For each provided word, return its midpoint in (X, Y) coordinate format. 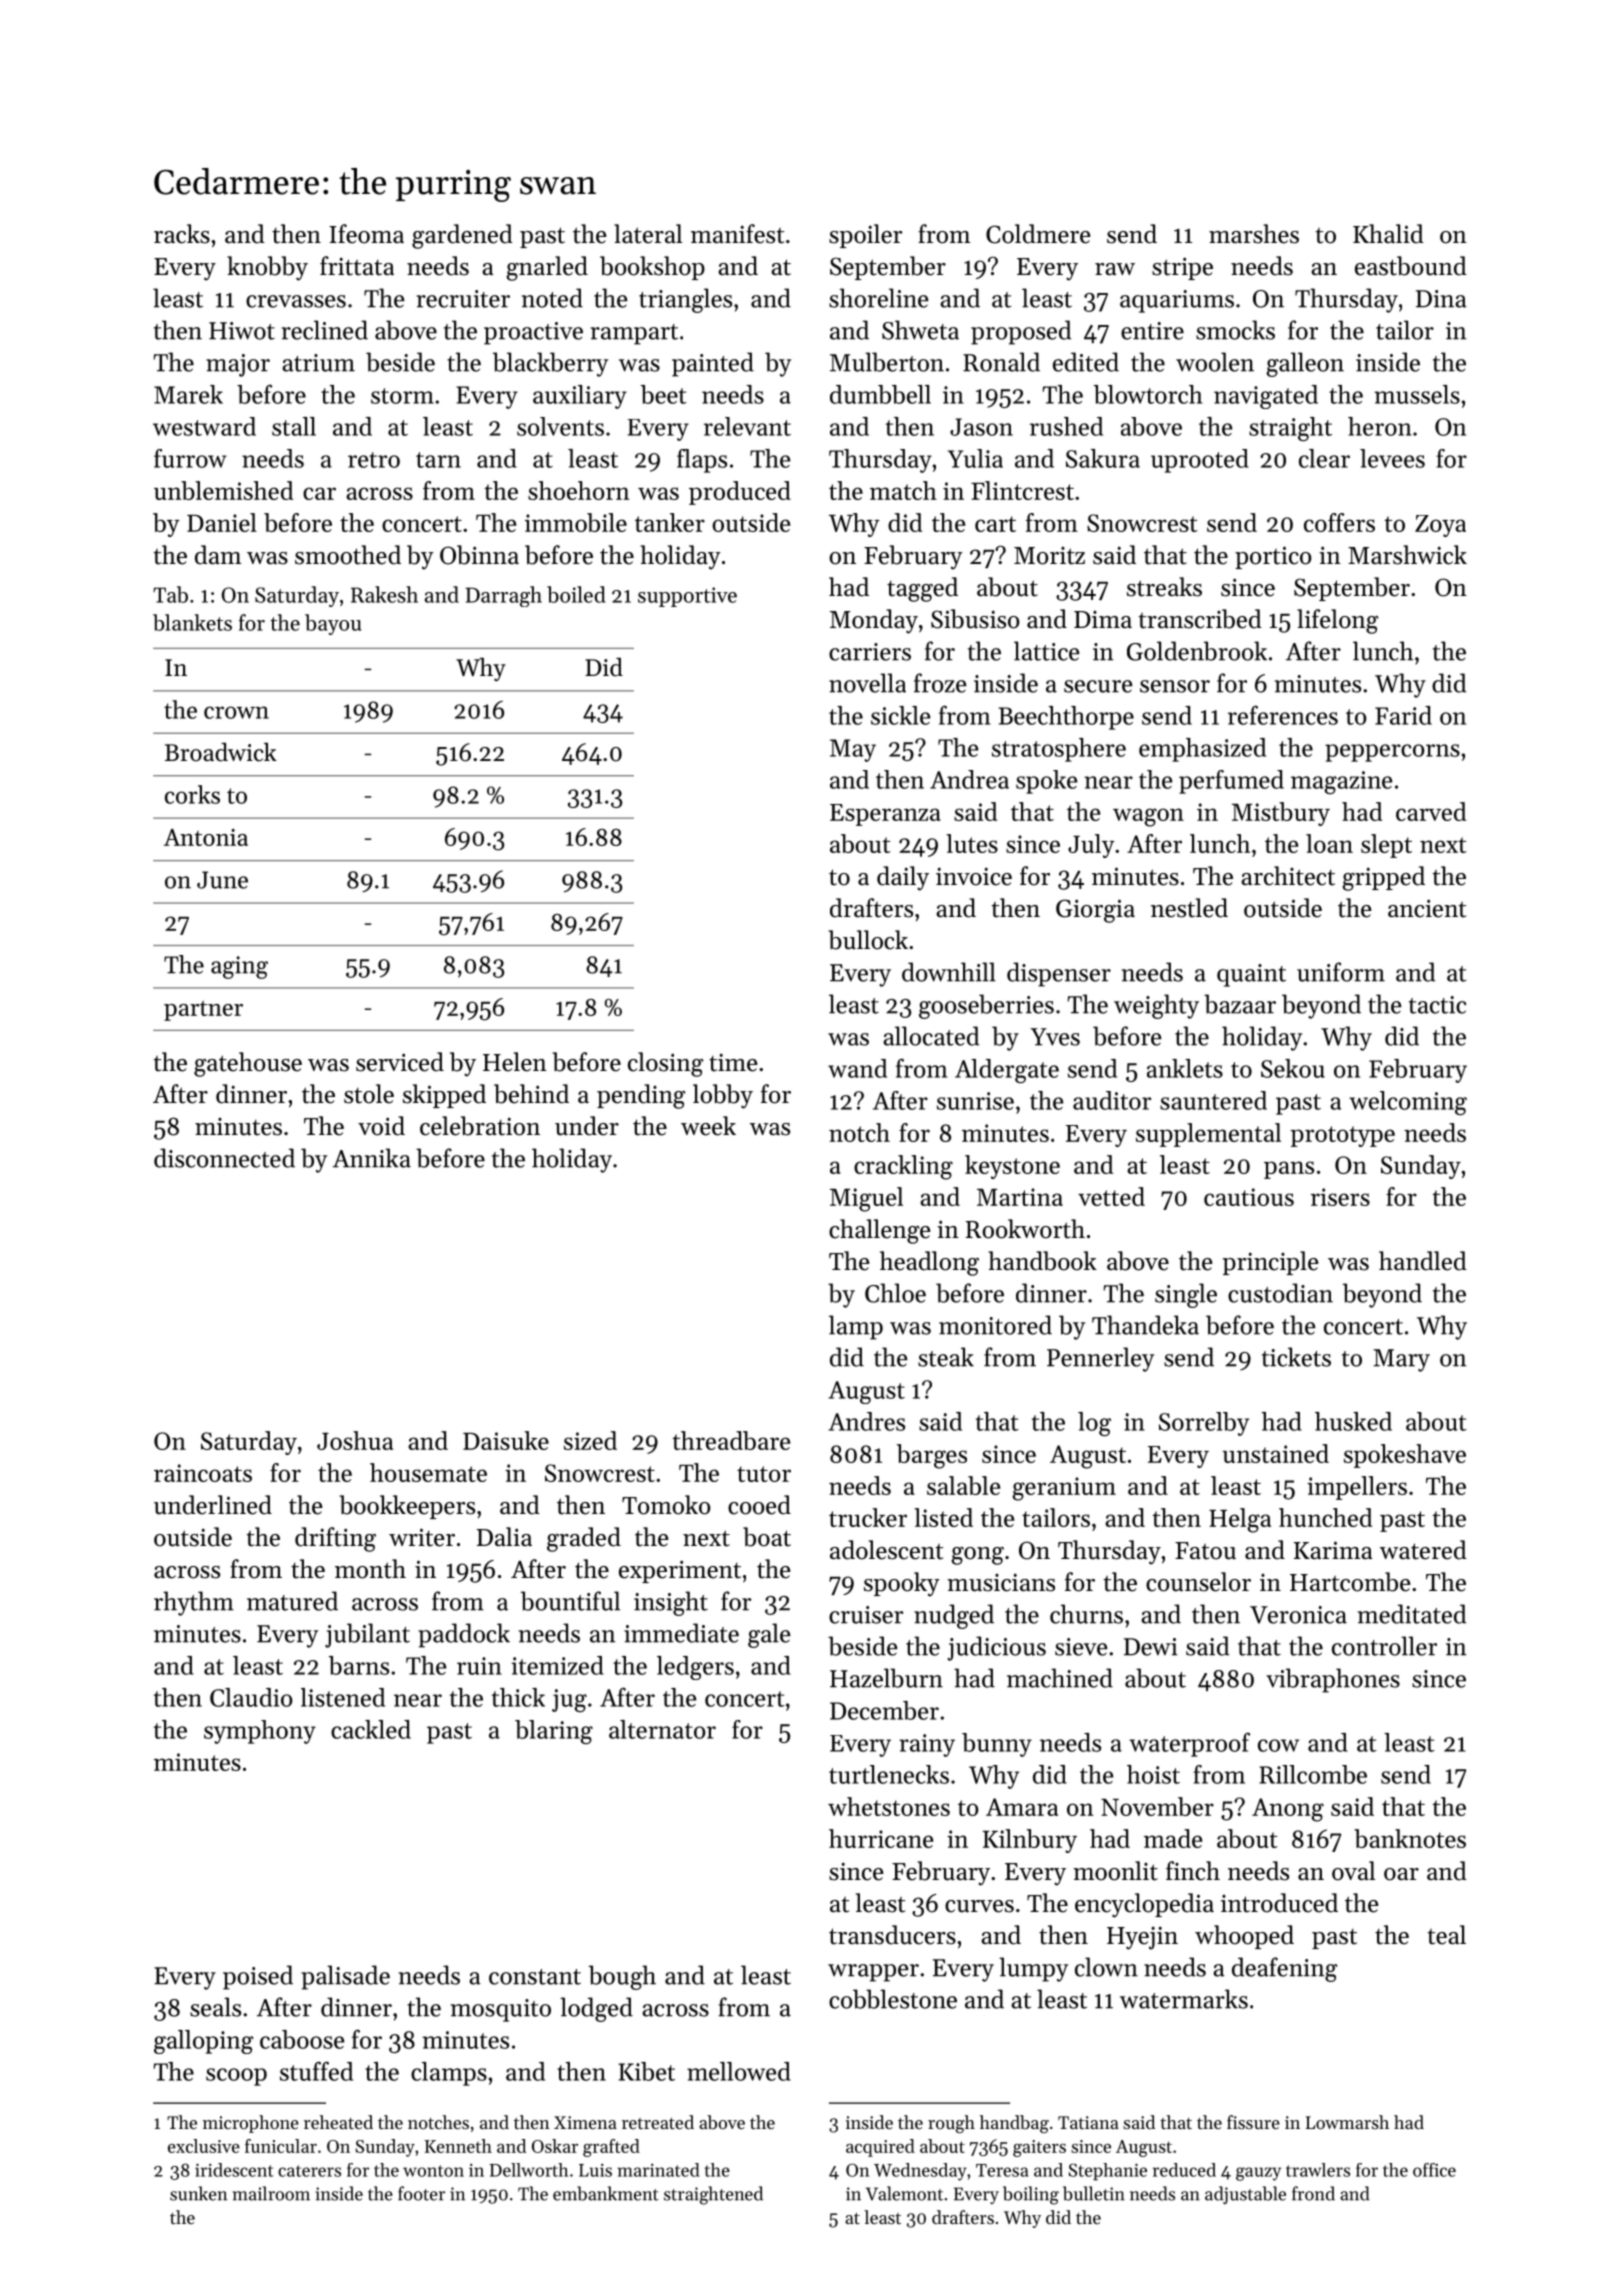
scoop (236, 2077)
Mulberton (887, 362)
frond (1313, 2193)
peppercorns (1392, 753)
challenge (880, 1231)
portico (1273, 557)
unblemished (223, 490)
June (222, 880)
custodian (1280, 1293)
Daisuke (506, 1440)
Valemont (904, 2193)
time (733, 1062)
